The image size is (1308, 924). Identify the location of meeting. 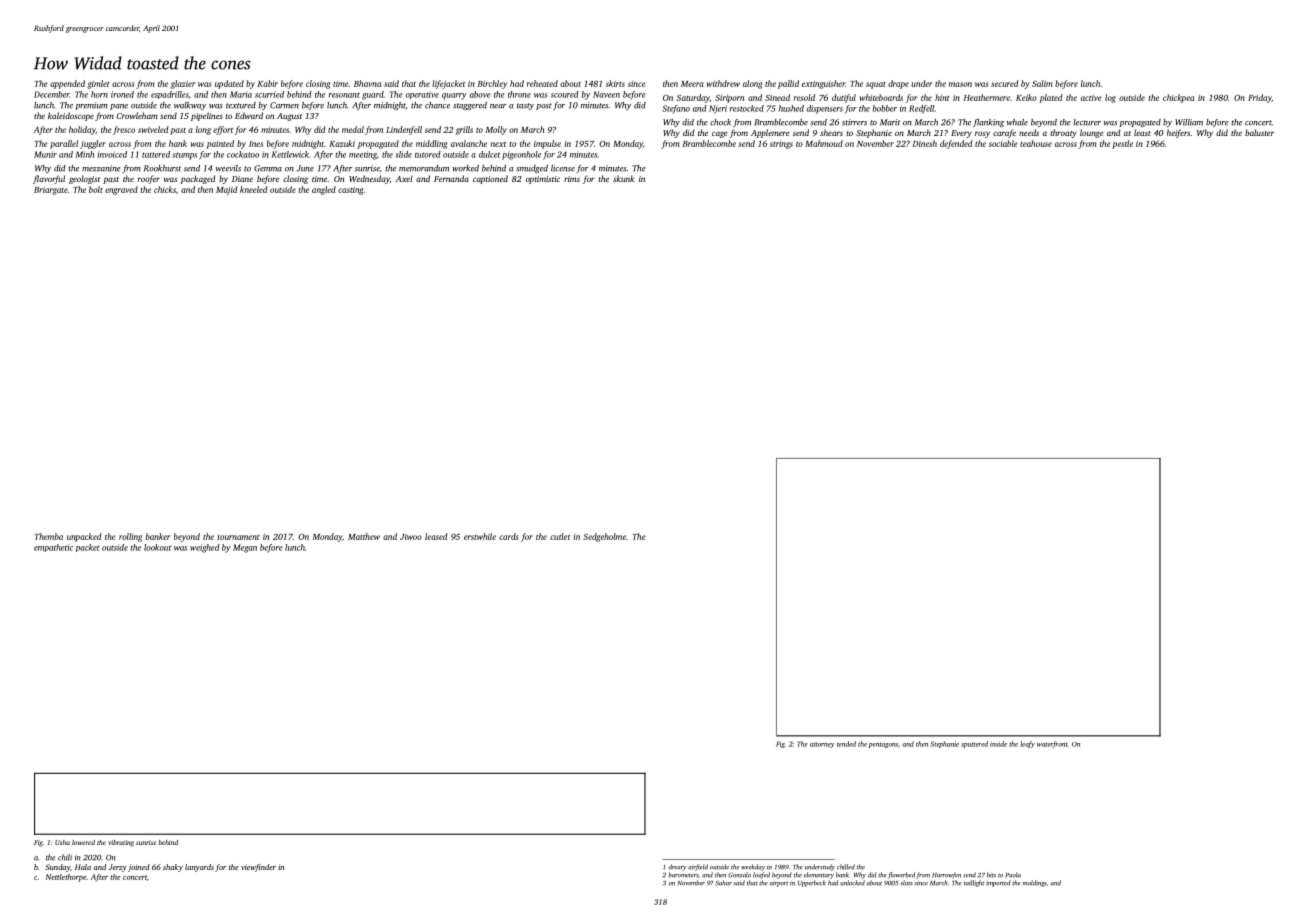
(363, 155).
